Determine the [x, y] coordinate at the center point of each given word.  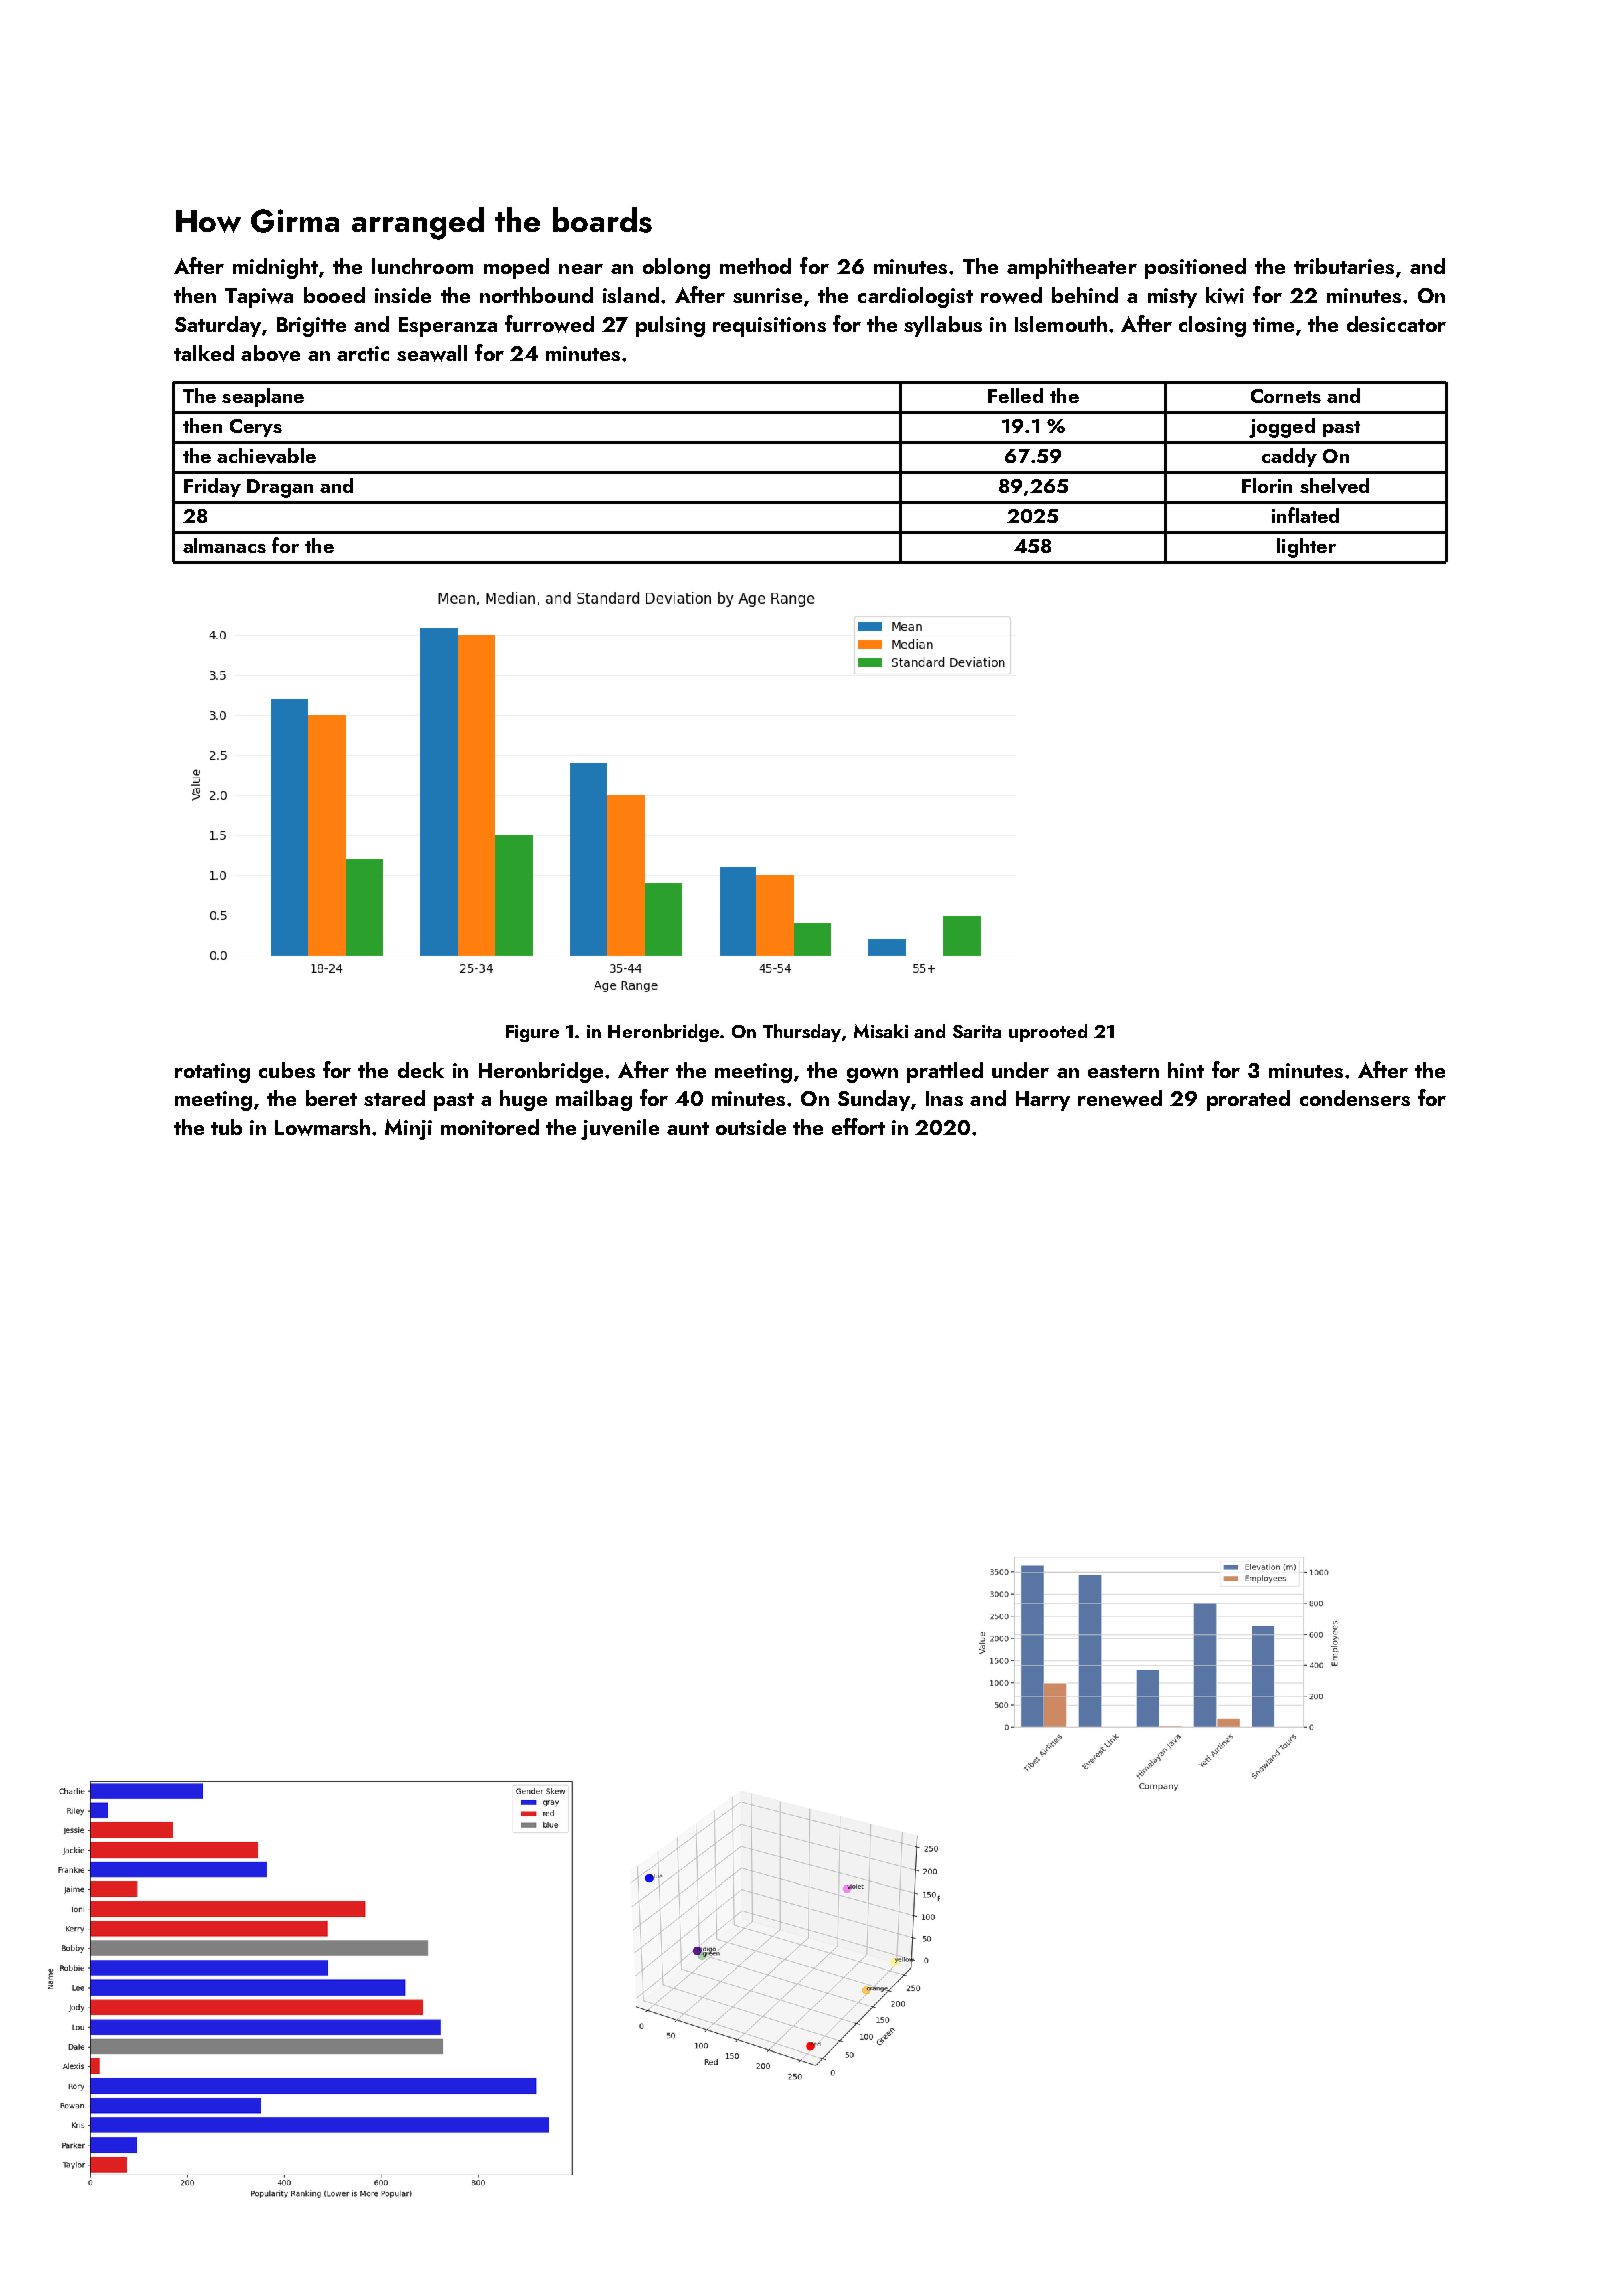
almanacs [224, 545]
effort [858, 1126]
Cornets [1286, 396]
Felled [1015, 395]
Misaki [881, 1031]
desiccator [1396, 324]
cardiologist [915, 297]
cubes [287, 1070]
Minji [408, 1129]
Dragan [280, 488]
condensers [1355, 1098]
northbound [536, 295]
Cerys [256, 428]
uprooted [1048, 1033]
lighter [1306, 548]
